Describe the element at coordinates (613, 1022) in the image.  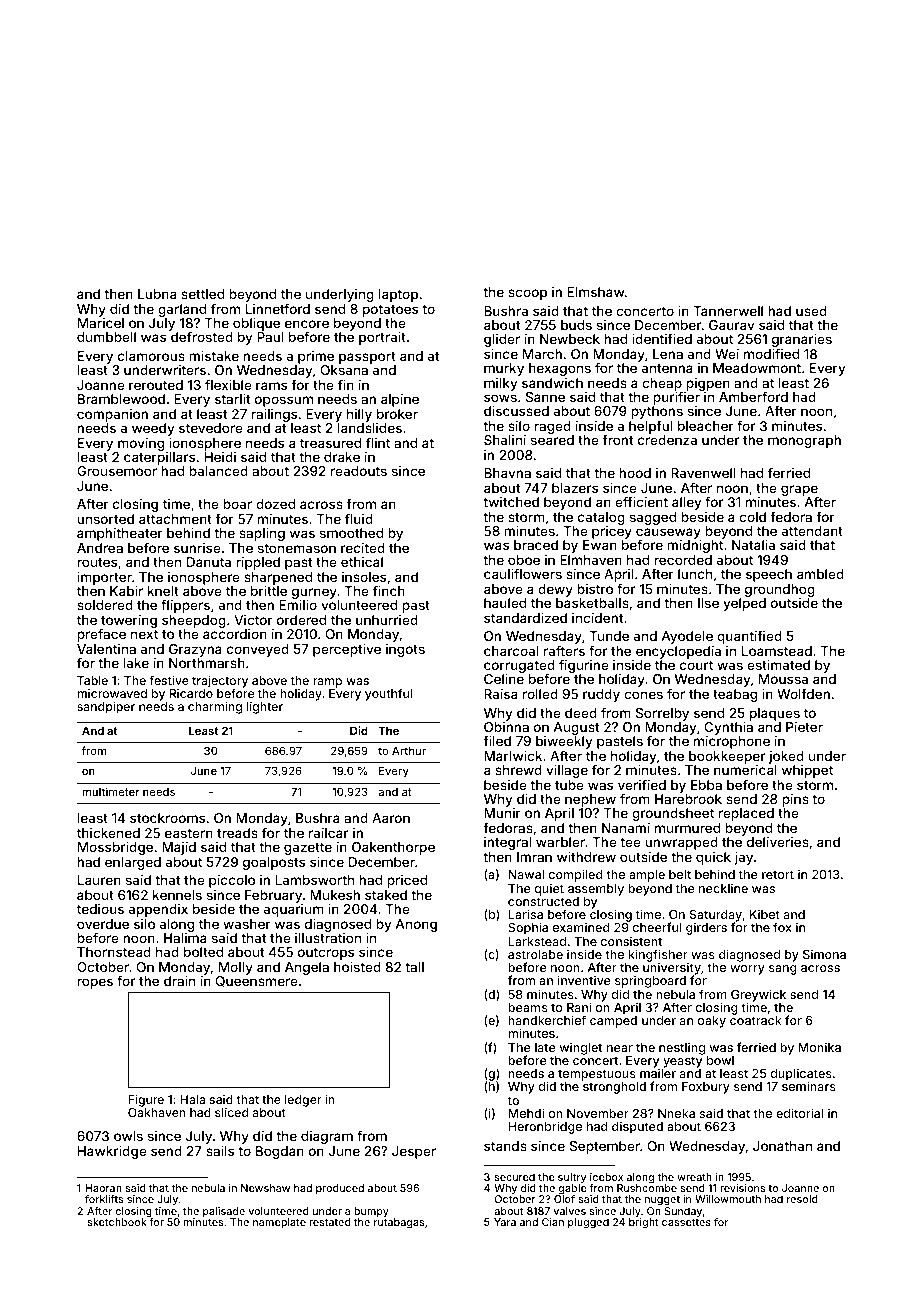
I see `camped` at that location.
